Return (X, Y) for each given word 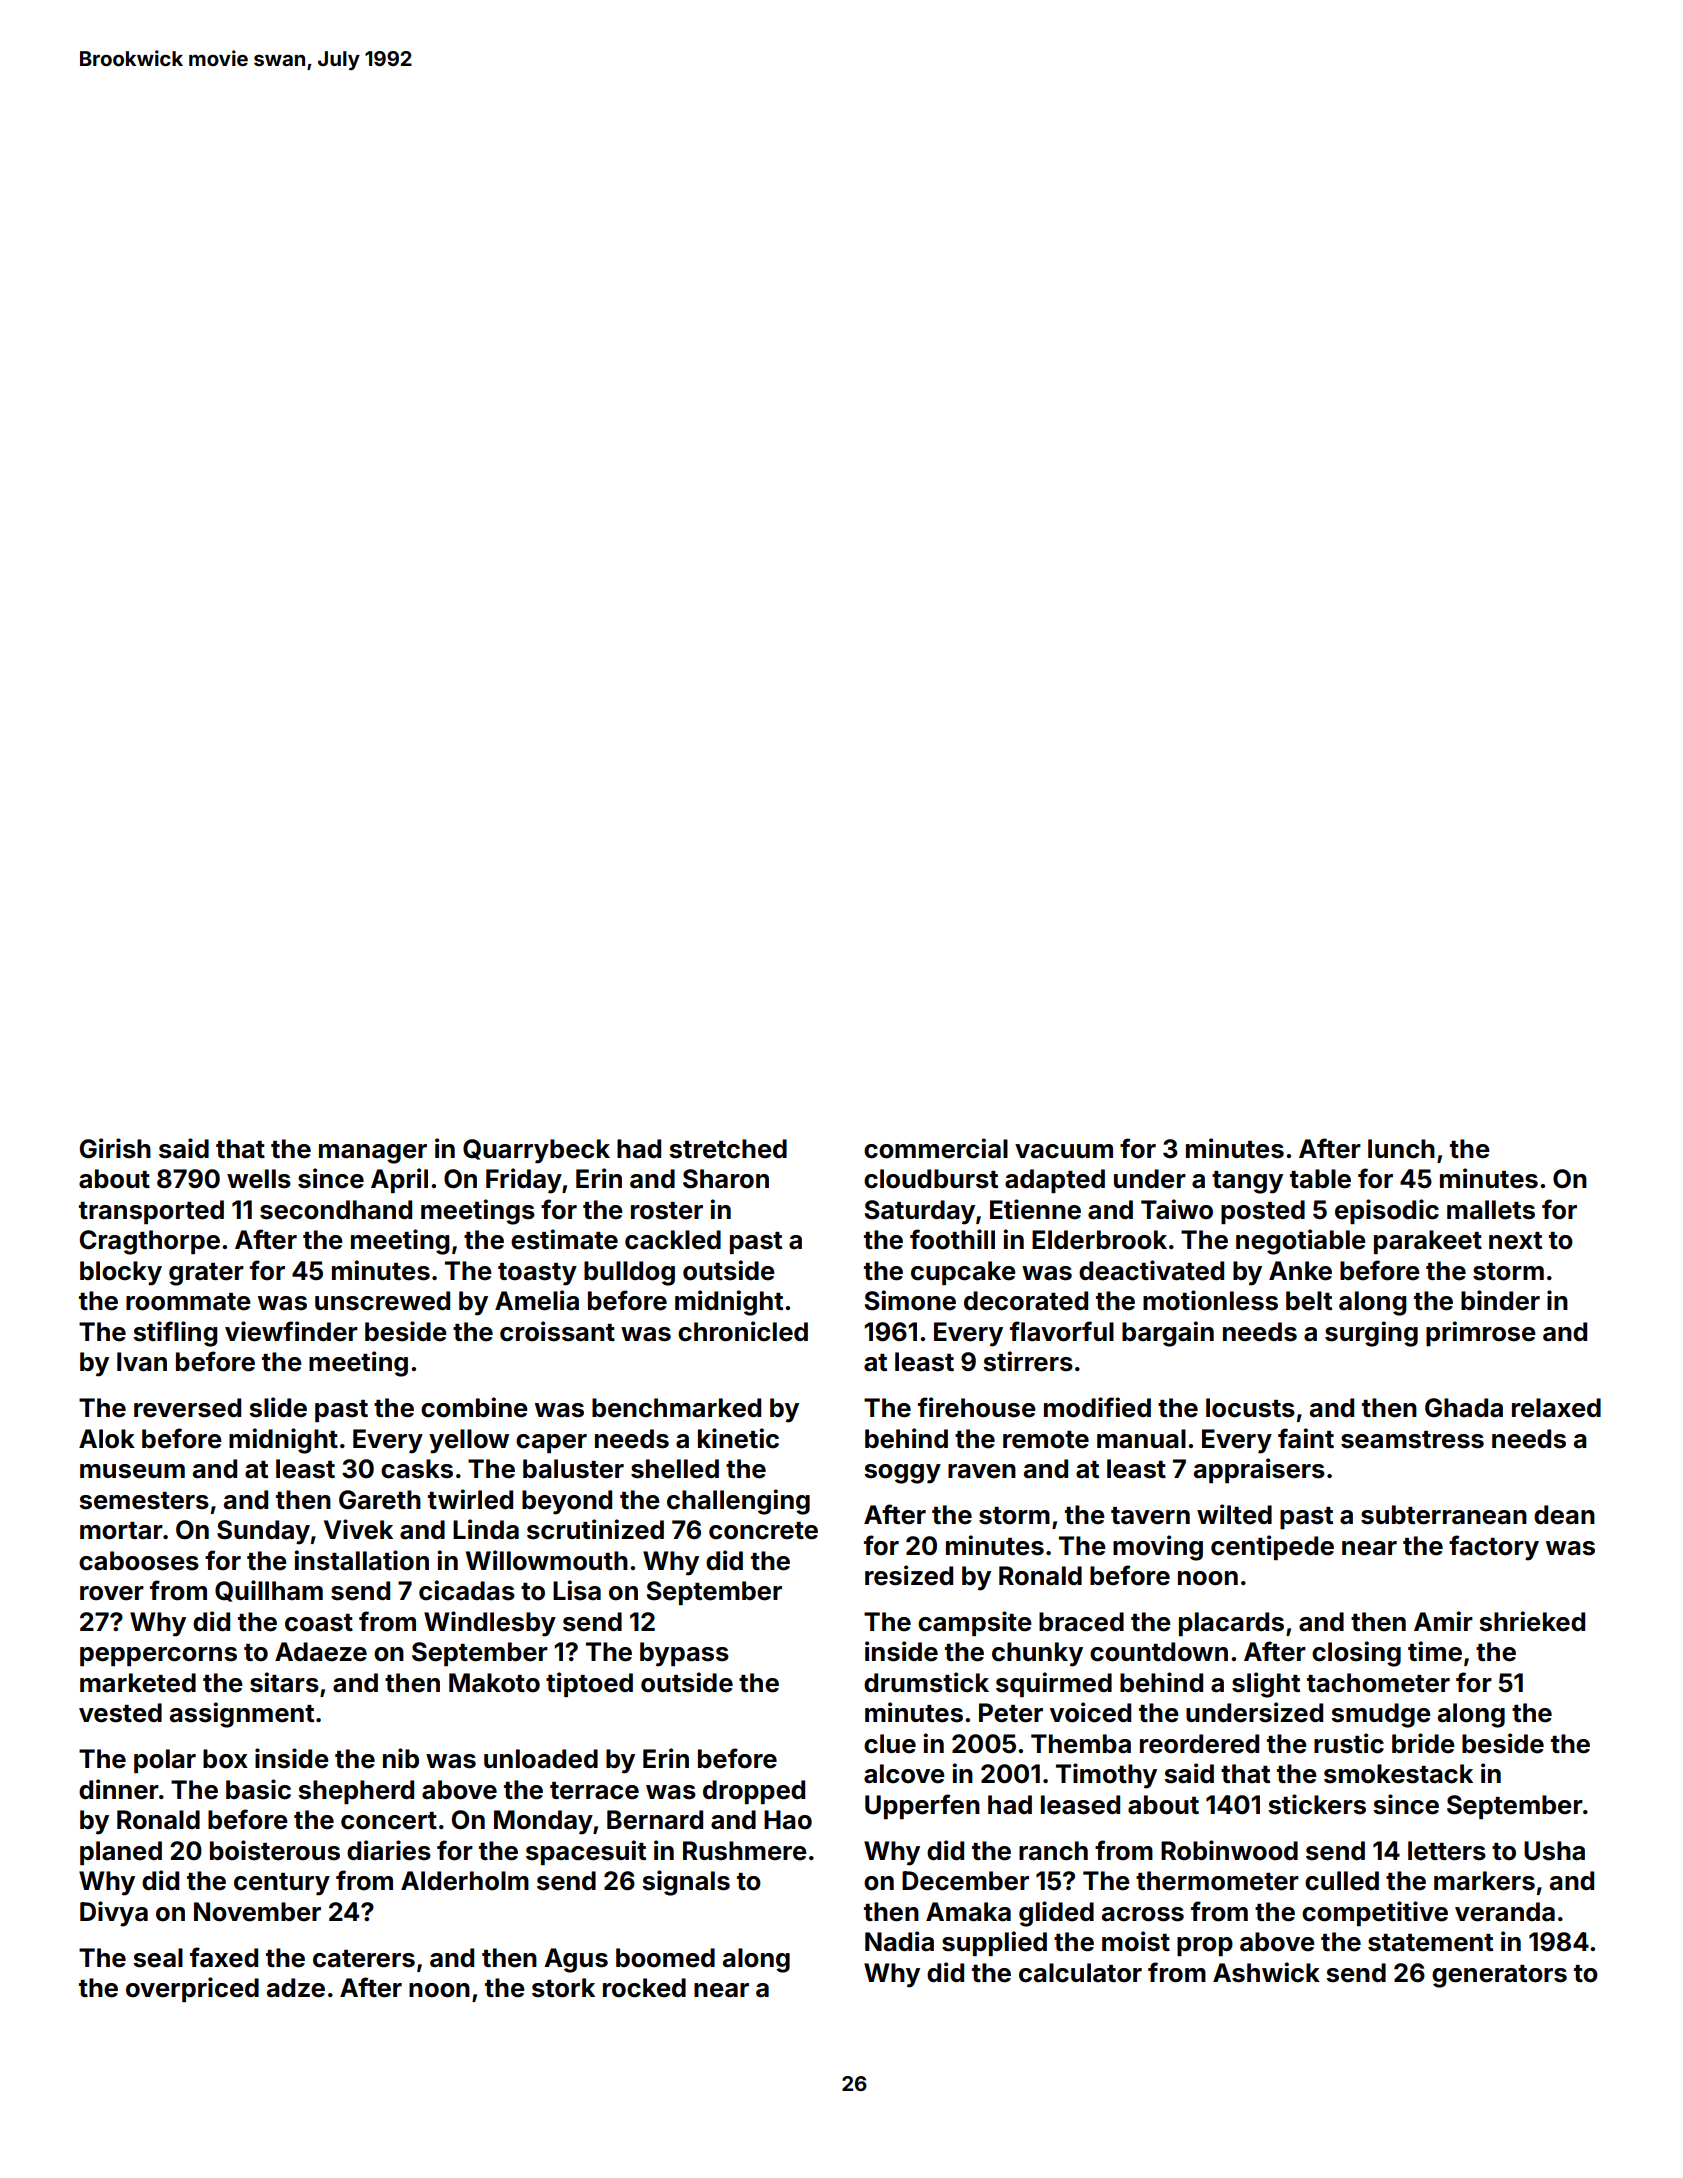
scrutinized (595, 1529)
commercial (936, 1148)
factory (1494, 1548)
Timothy (1106, 1776)
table (1320, 1179)
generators (1499, 1976)
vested (120, 1713)
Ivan (142, 1362)
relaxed (1556, 1408)
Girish (115, 1148)
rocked (644, 1988)
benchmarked (676, 1408)
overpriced (192, 1989)
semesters (144, 1501)
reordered (1199, 1744)
